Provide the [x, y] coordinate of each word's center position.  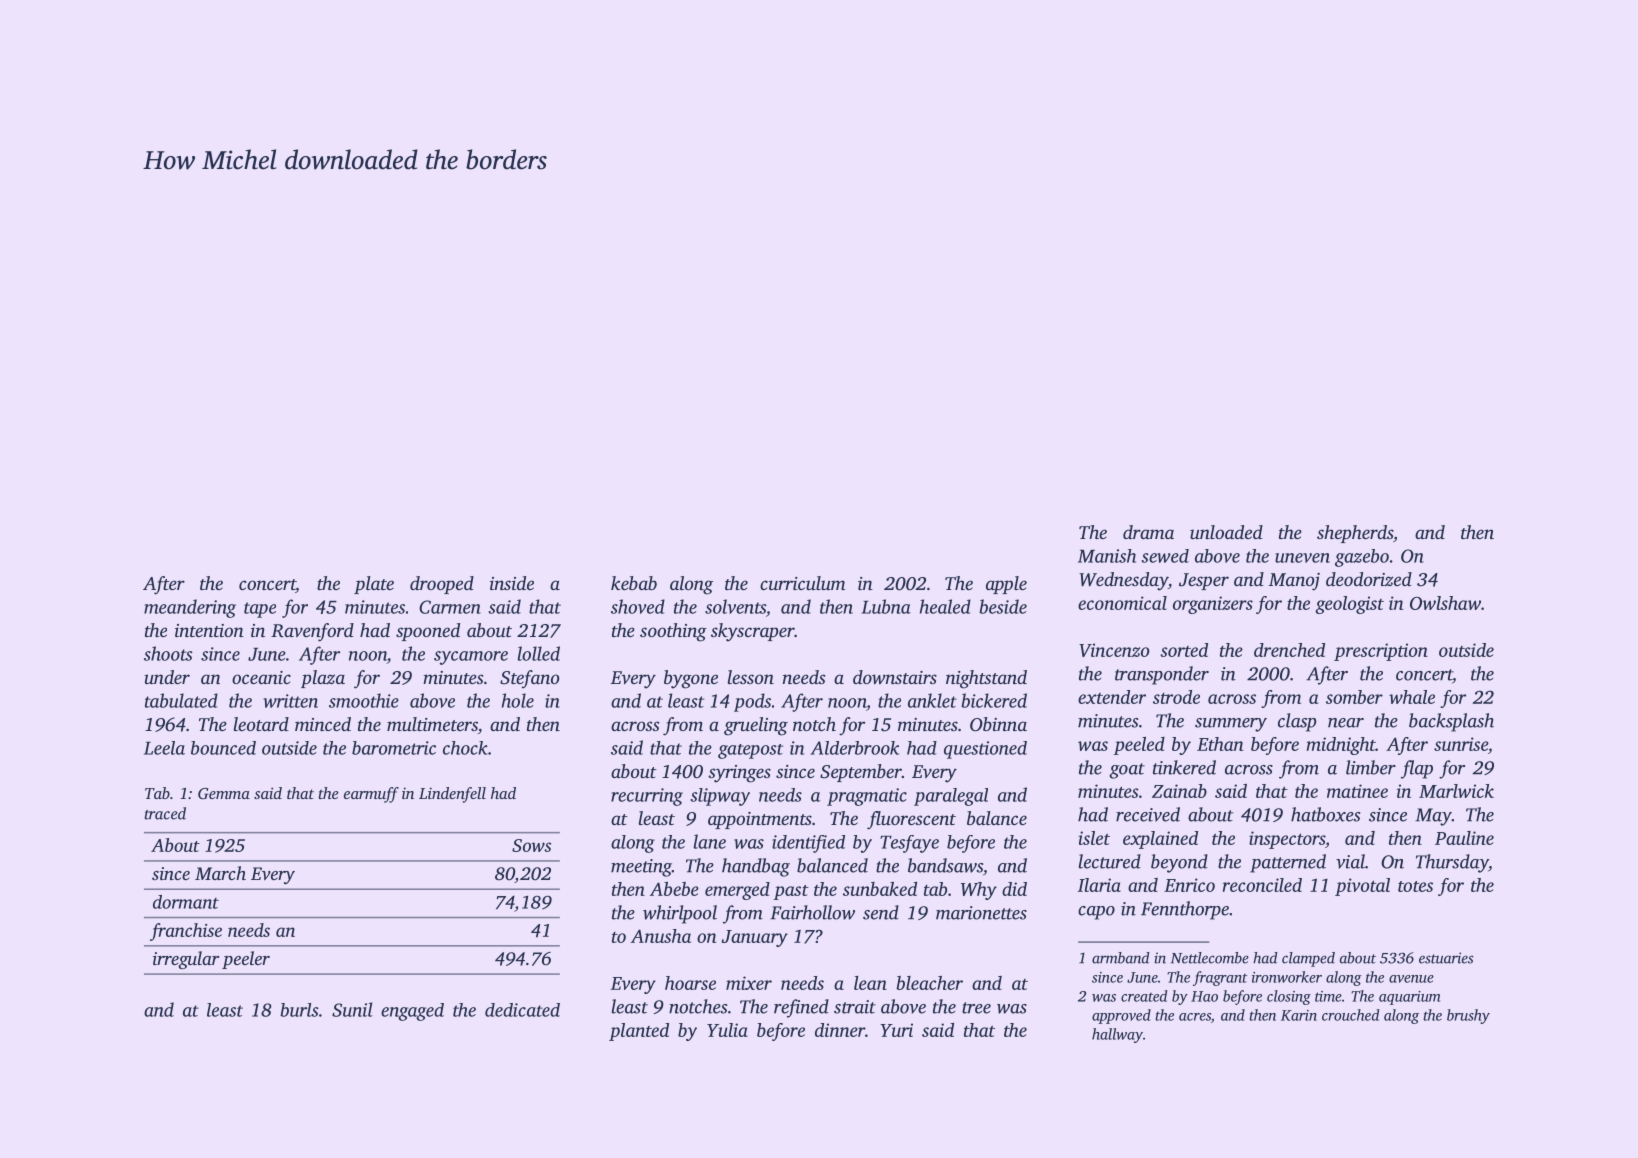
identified [808, 844]
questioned [985, 750]
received [1148, 814]
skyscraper [753, 632]
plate [374, 585]
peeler [246, 960]
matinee [1357, 791]
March [220, 873]
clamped [1308, 959]
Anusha [661, 936]
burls [299, 1010]
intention [209, 630]
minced [323, 724]
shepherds [1355, 534]
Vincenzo [1114, 650]
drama [1148, 532]
